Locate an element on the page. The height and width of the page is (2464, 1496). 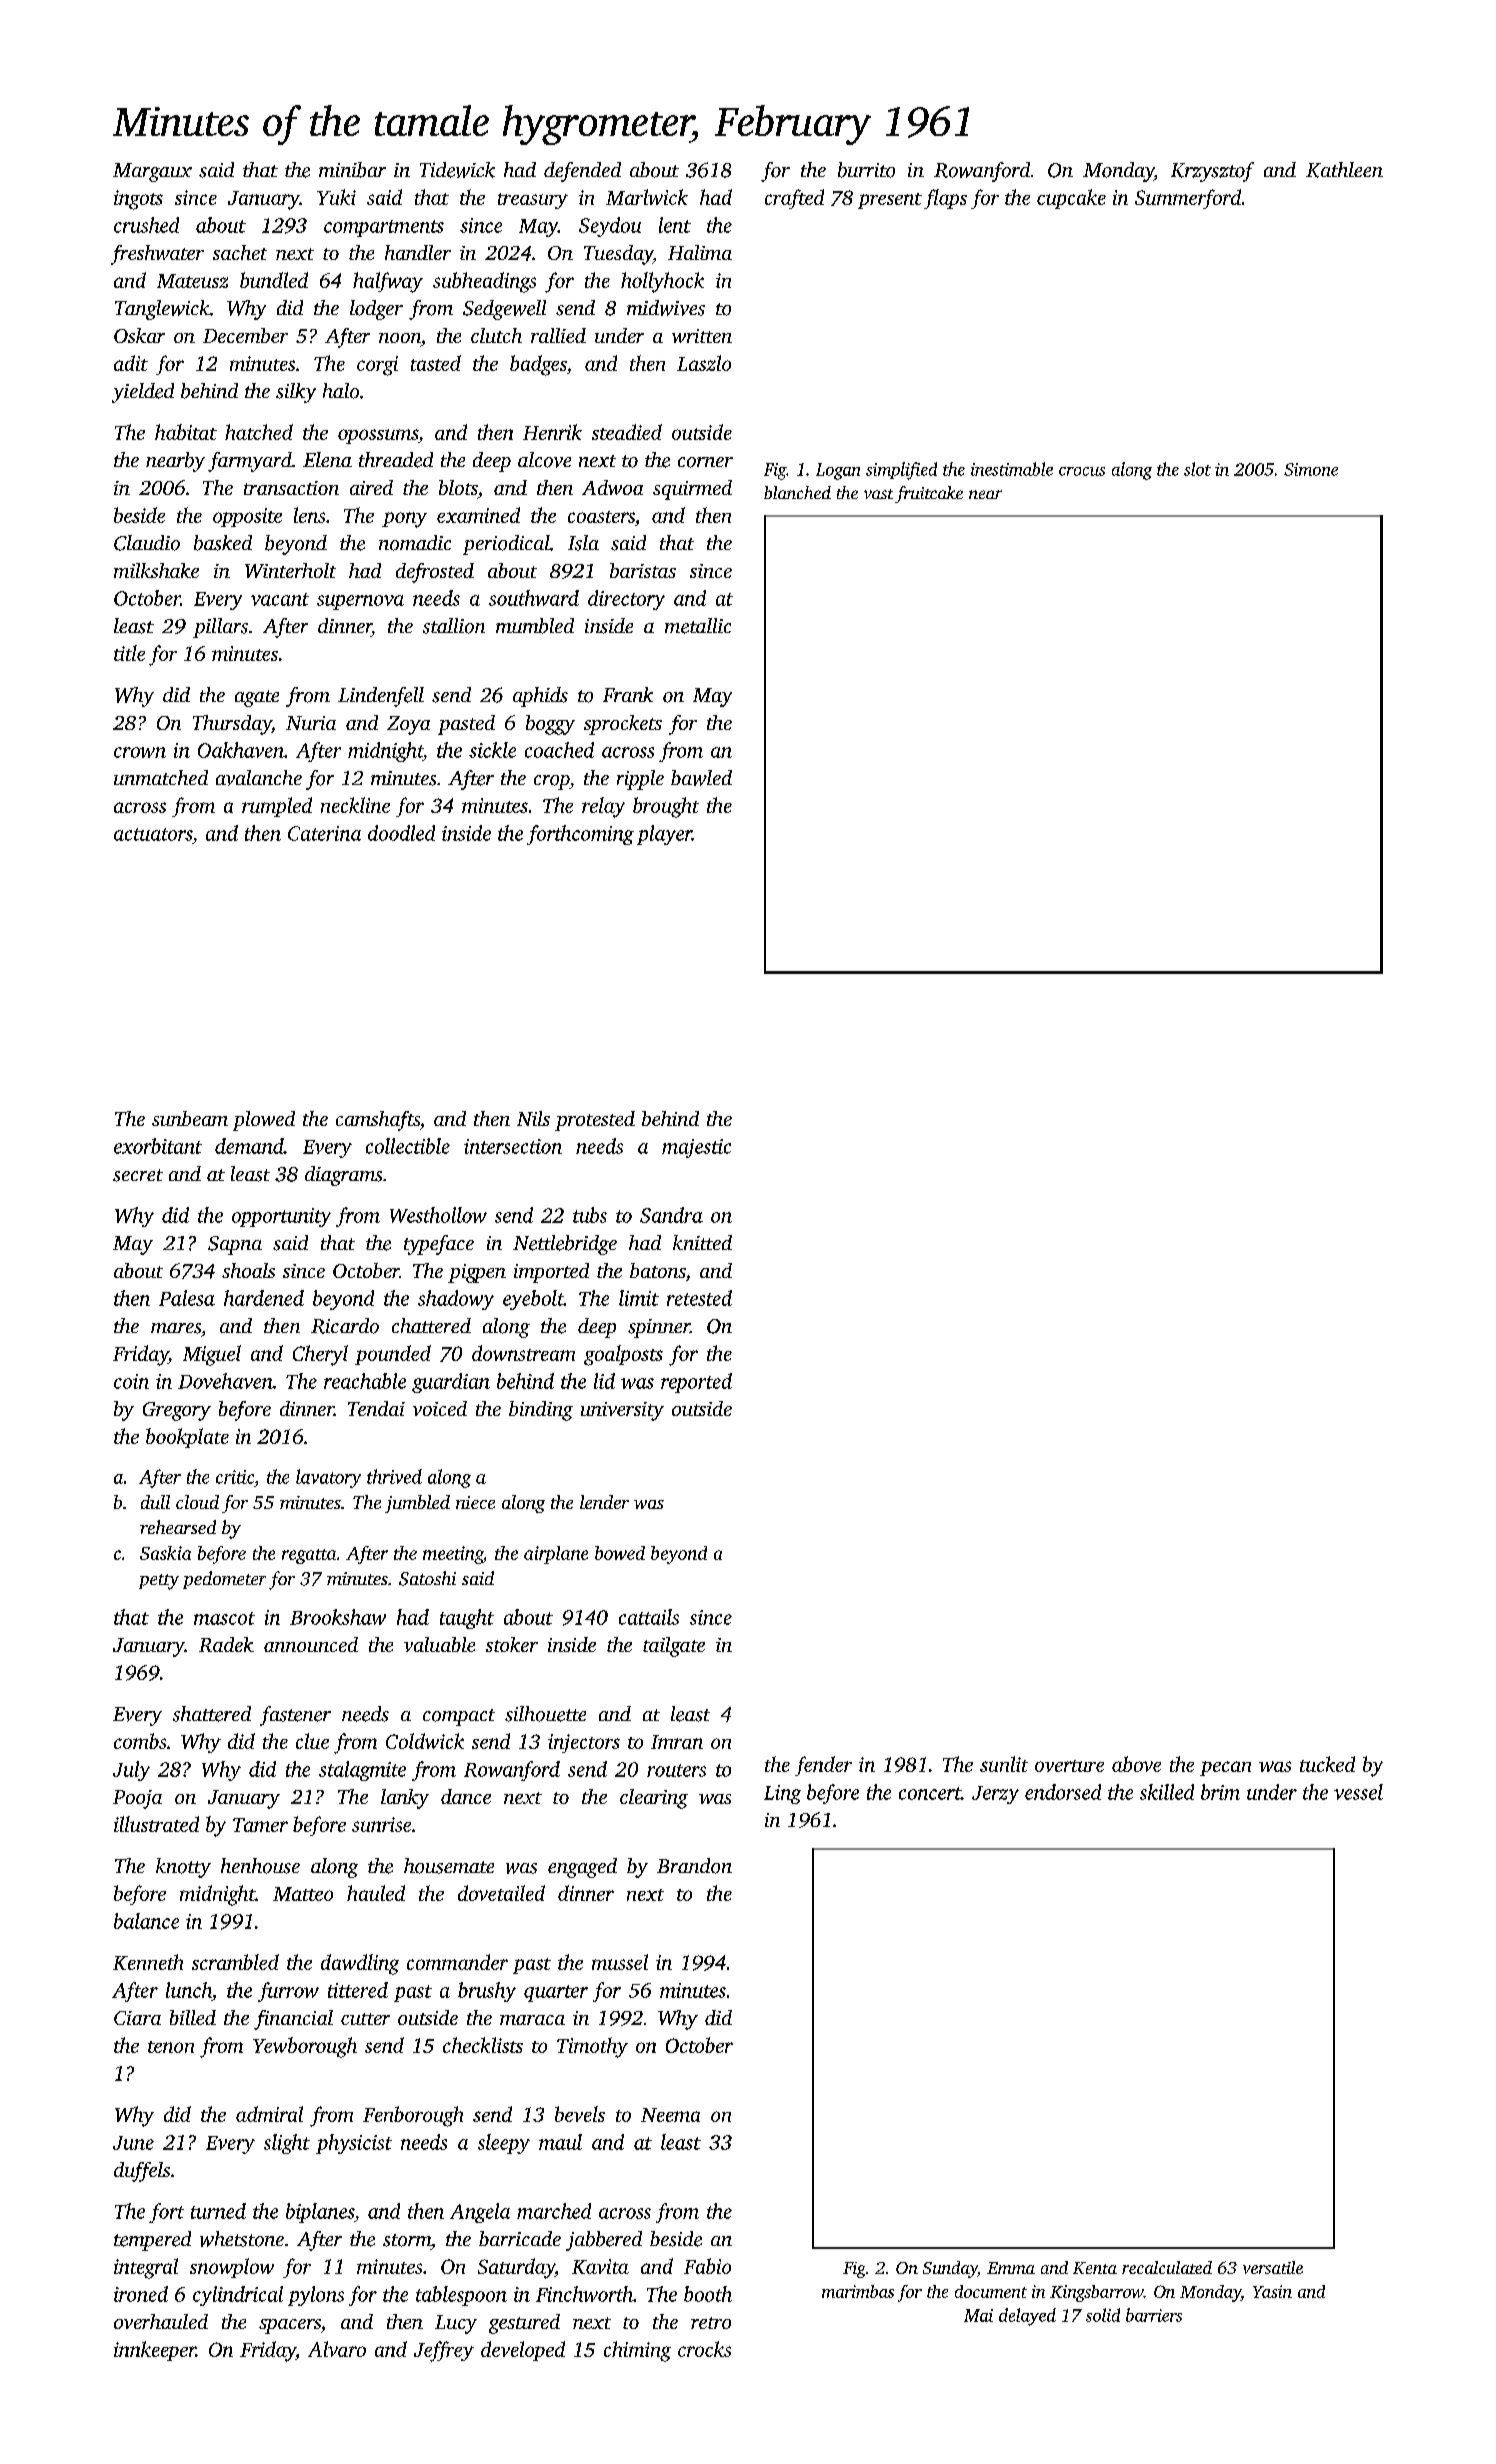
majestic is located at coordinates (696, 1148).
